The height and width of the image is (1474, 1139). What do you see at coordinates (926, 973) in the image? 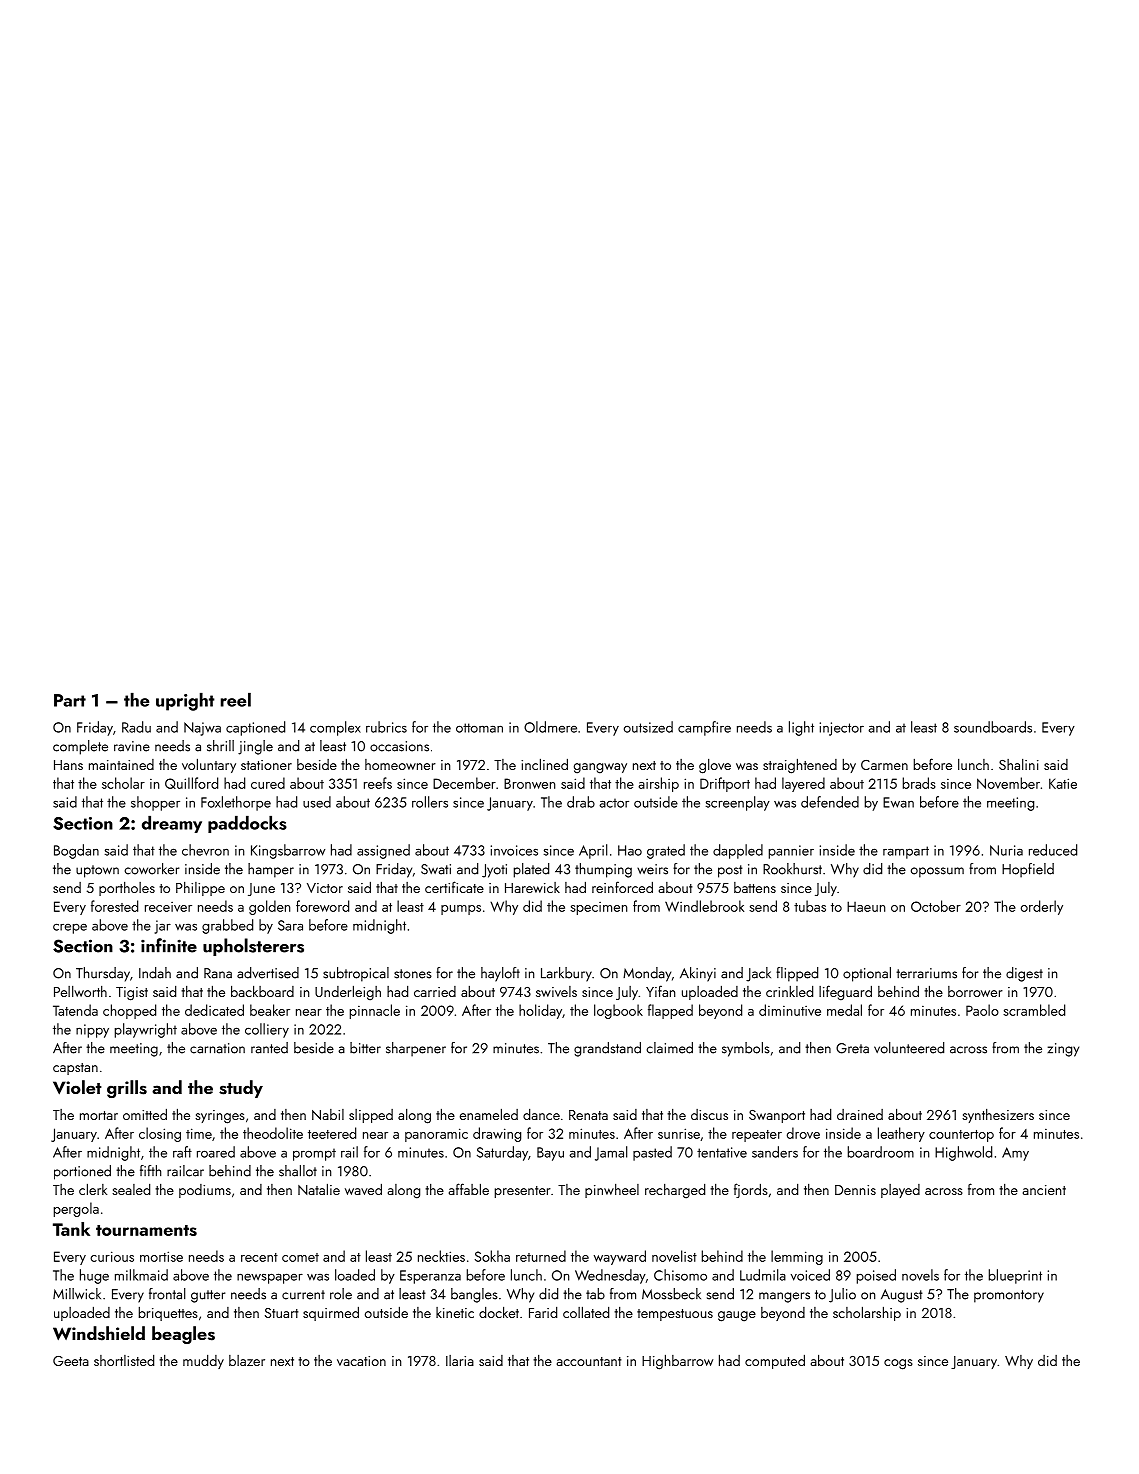
I see `terrariums` at bounding box center [926, 973].
